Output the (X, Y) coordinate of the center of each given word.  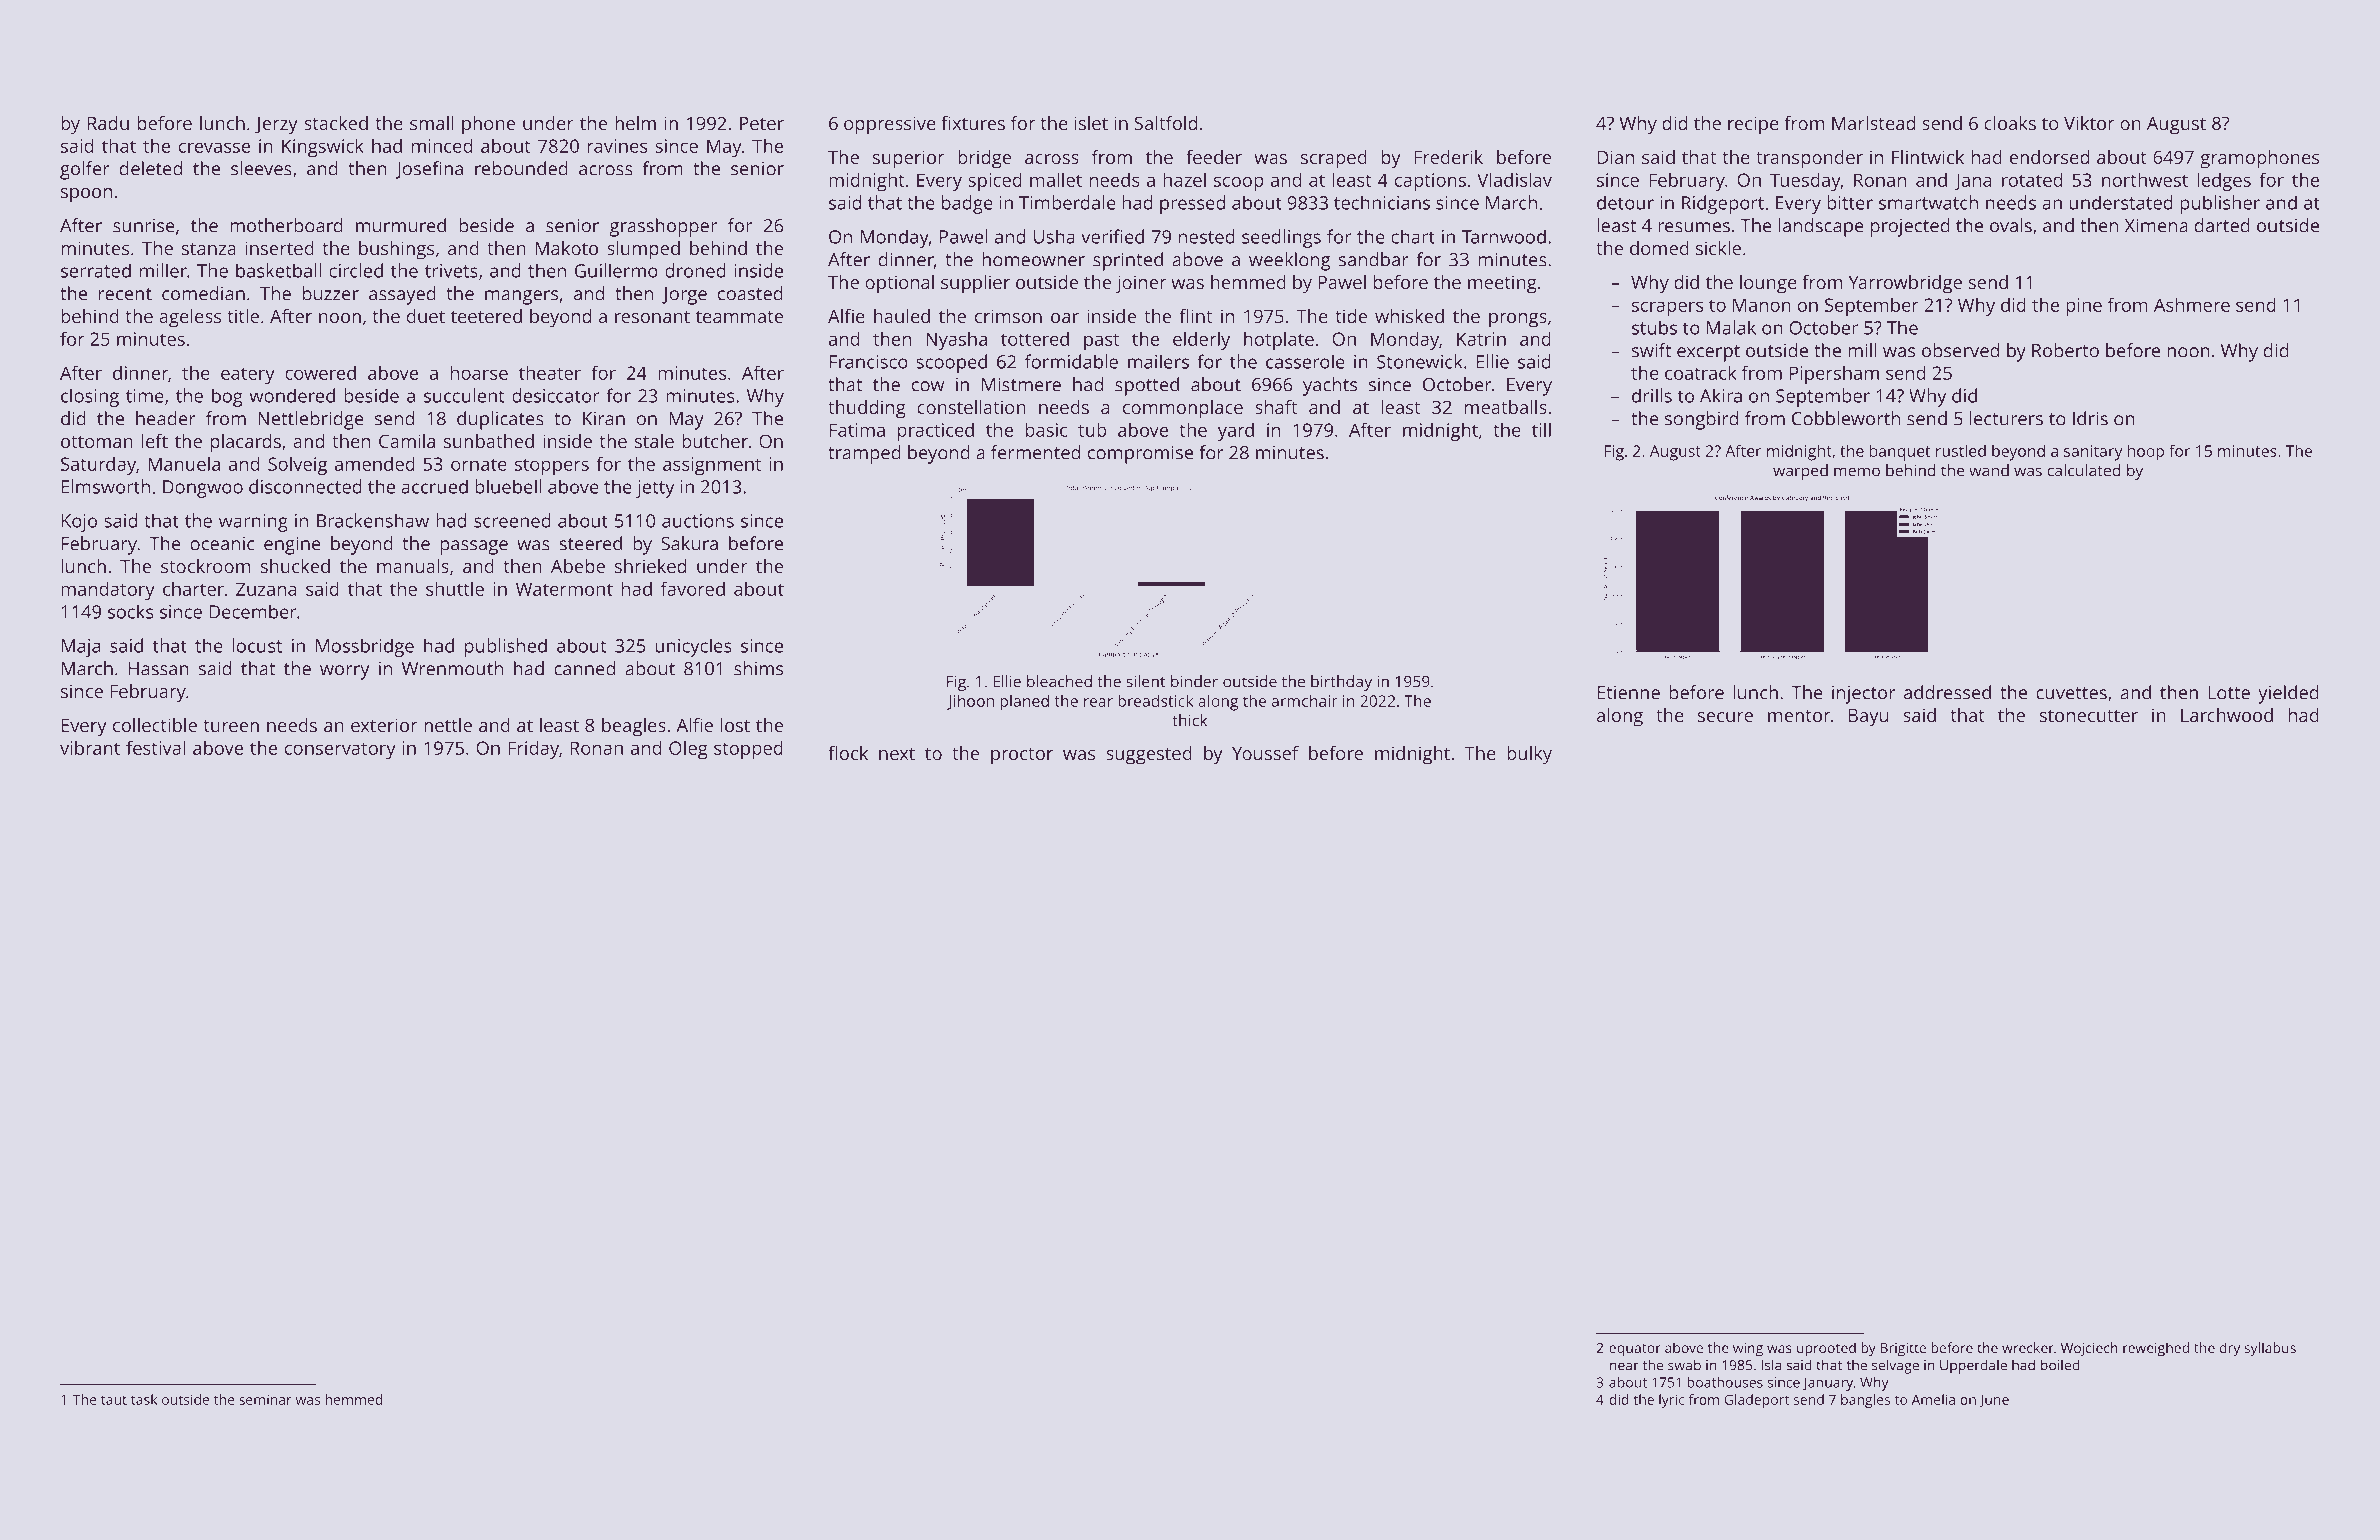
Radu (108, 123)
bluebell (508, 486)
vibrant (90, 748)
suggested (1149, 755)
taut (114, 1400)
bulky (1529, 755)
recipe (1753, 125)
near (1624, 1366)
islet (1091, 123)
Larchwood (2227, 715)
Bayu (1868, 718)
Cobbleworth (1846, 418)
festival (155, 747)
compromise (1140, 455)
